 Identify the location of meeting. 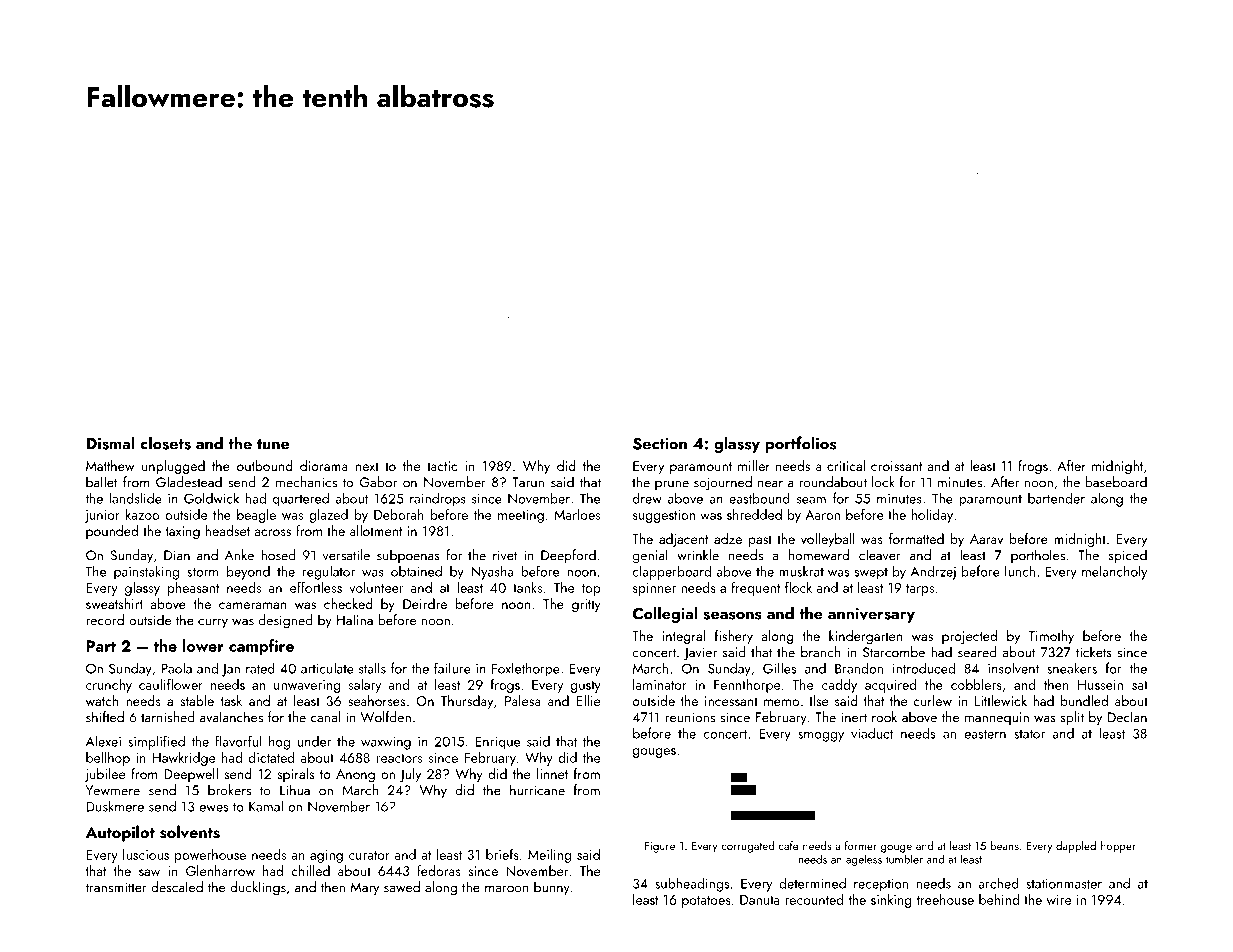
(521, 516).
